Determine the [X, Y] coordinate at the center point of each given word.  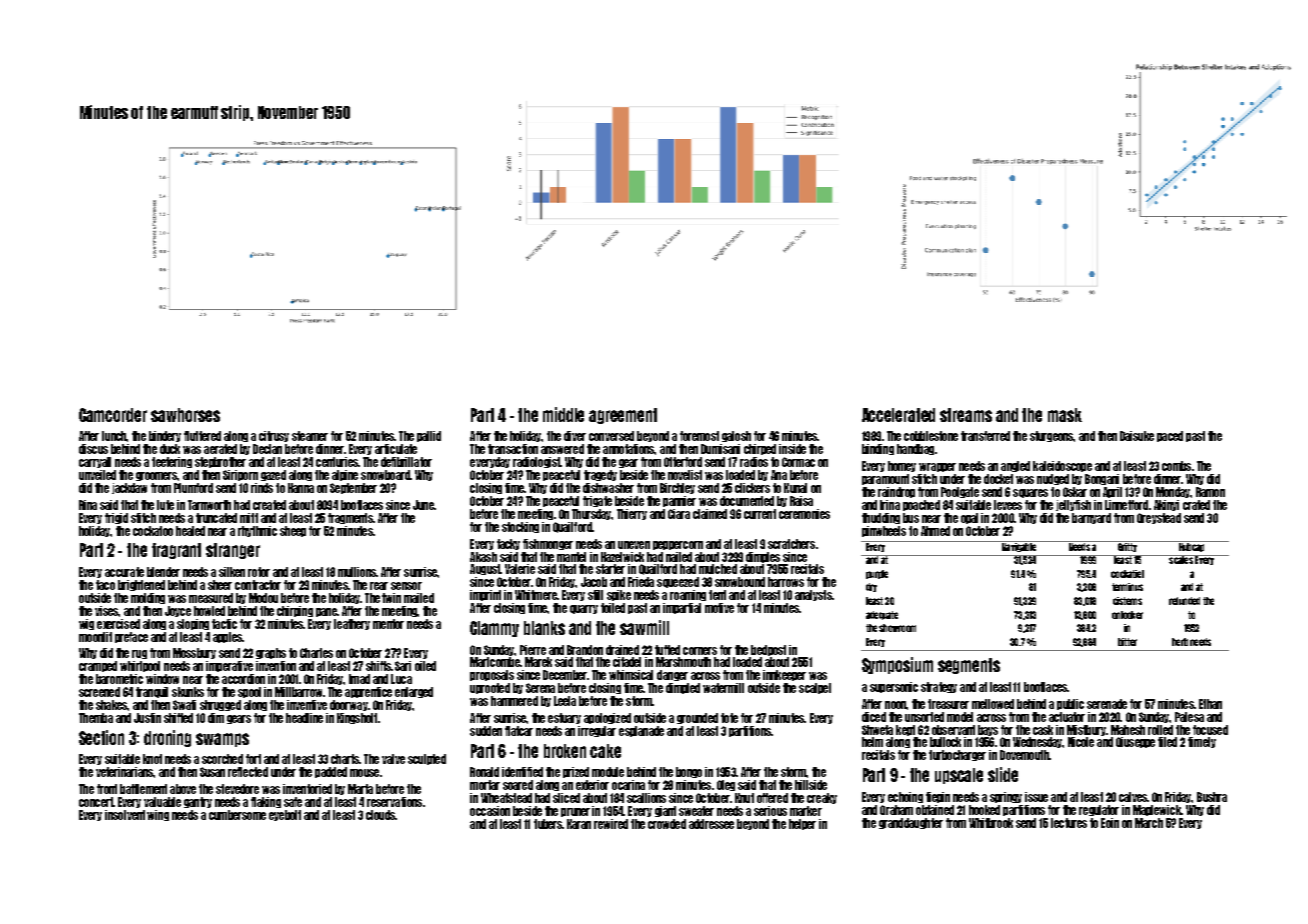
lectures [1069, 823]
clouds [380, 815]
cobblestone [931, 436]
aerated [220, 449]
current [760, 514]
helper [802, 824]
